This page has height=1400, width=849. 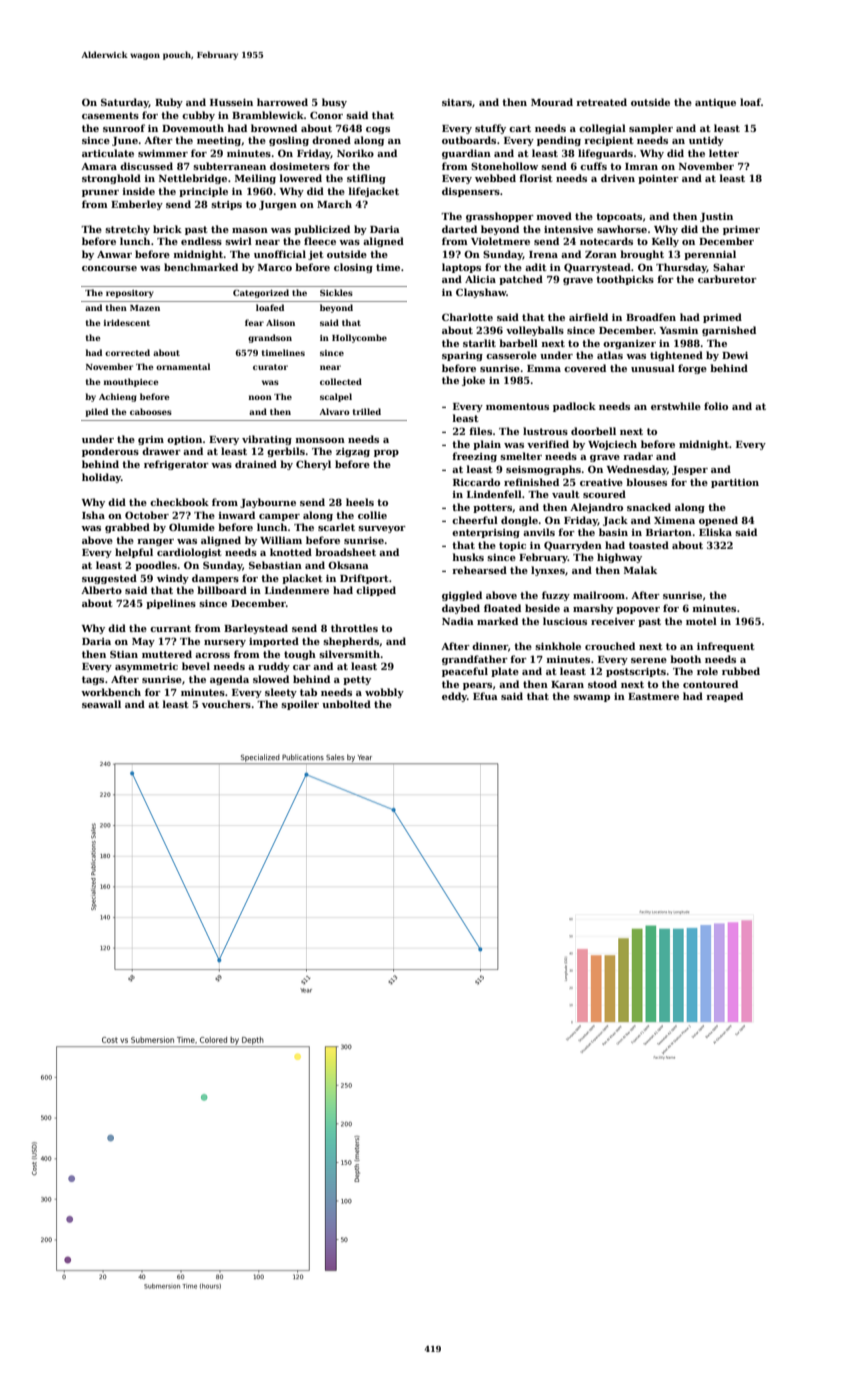 I want to click on crouched, so click(x=610, y=646).
